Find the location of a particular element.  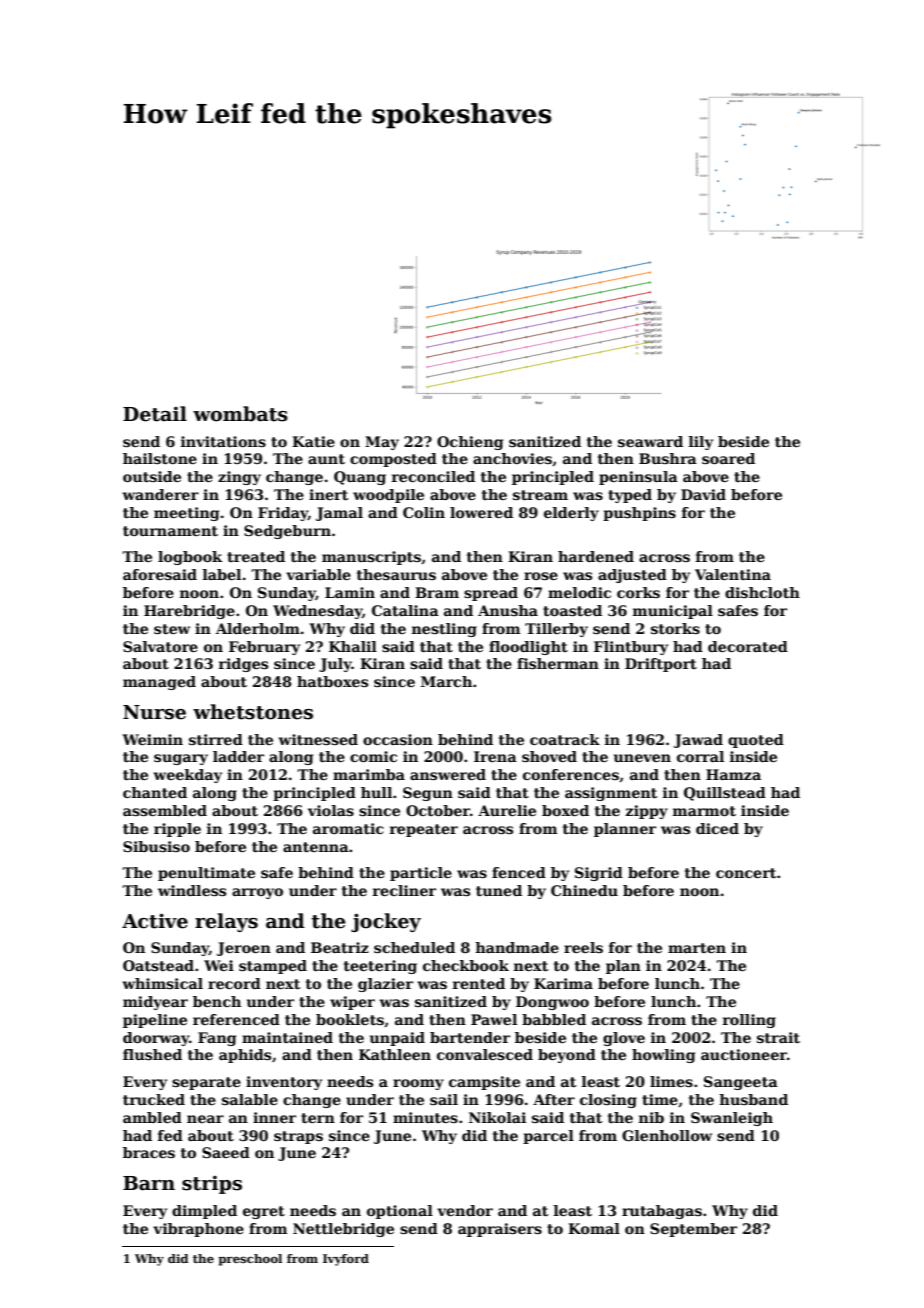

peninsula is located at coordinates (638, 478).
